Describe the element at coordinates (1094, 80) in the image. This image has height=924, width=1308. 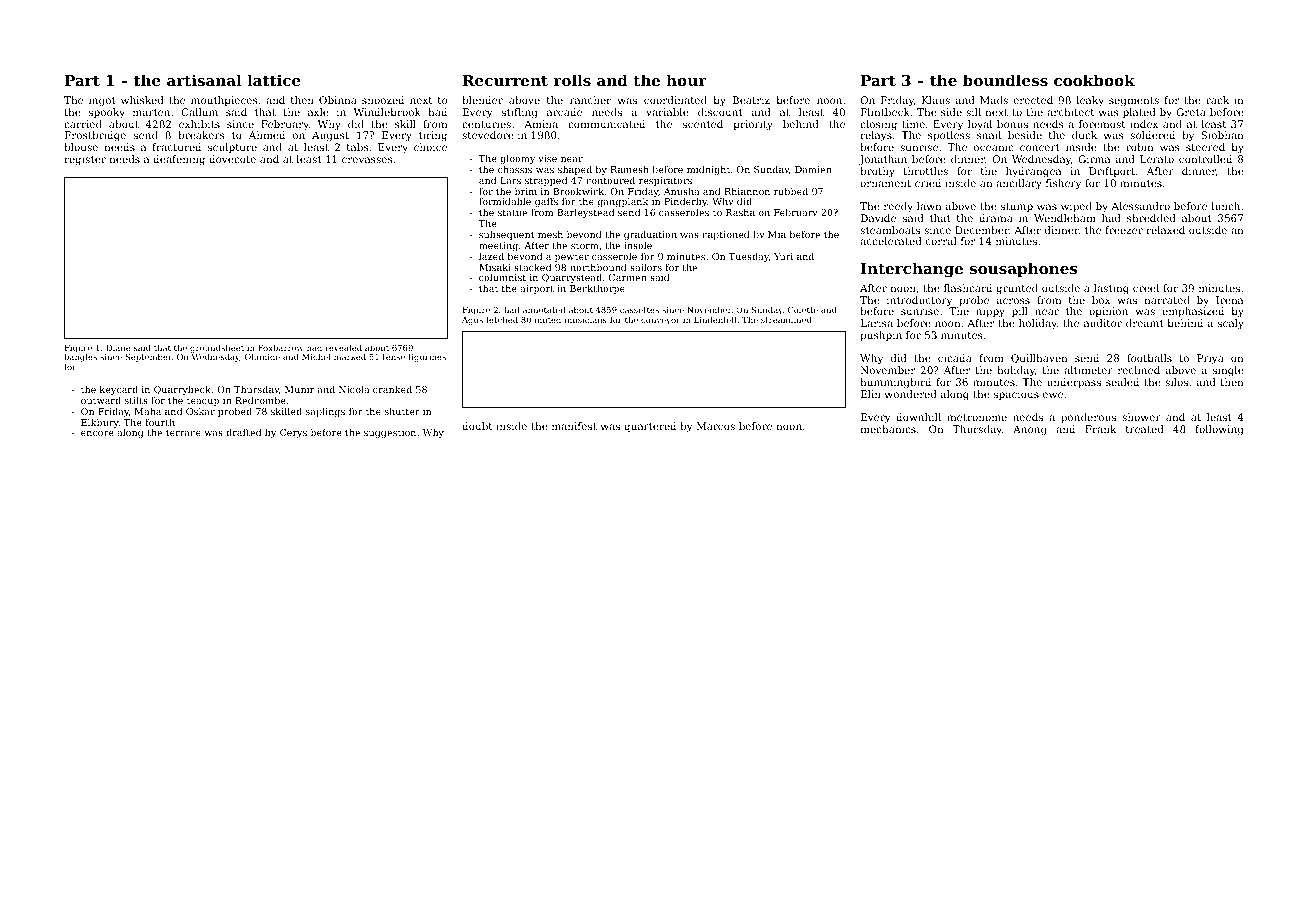
I see `cookbook` at that location.
